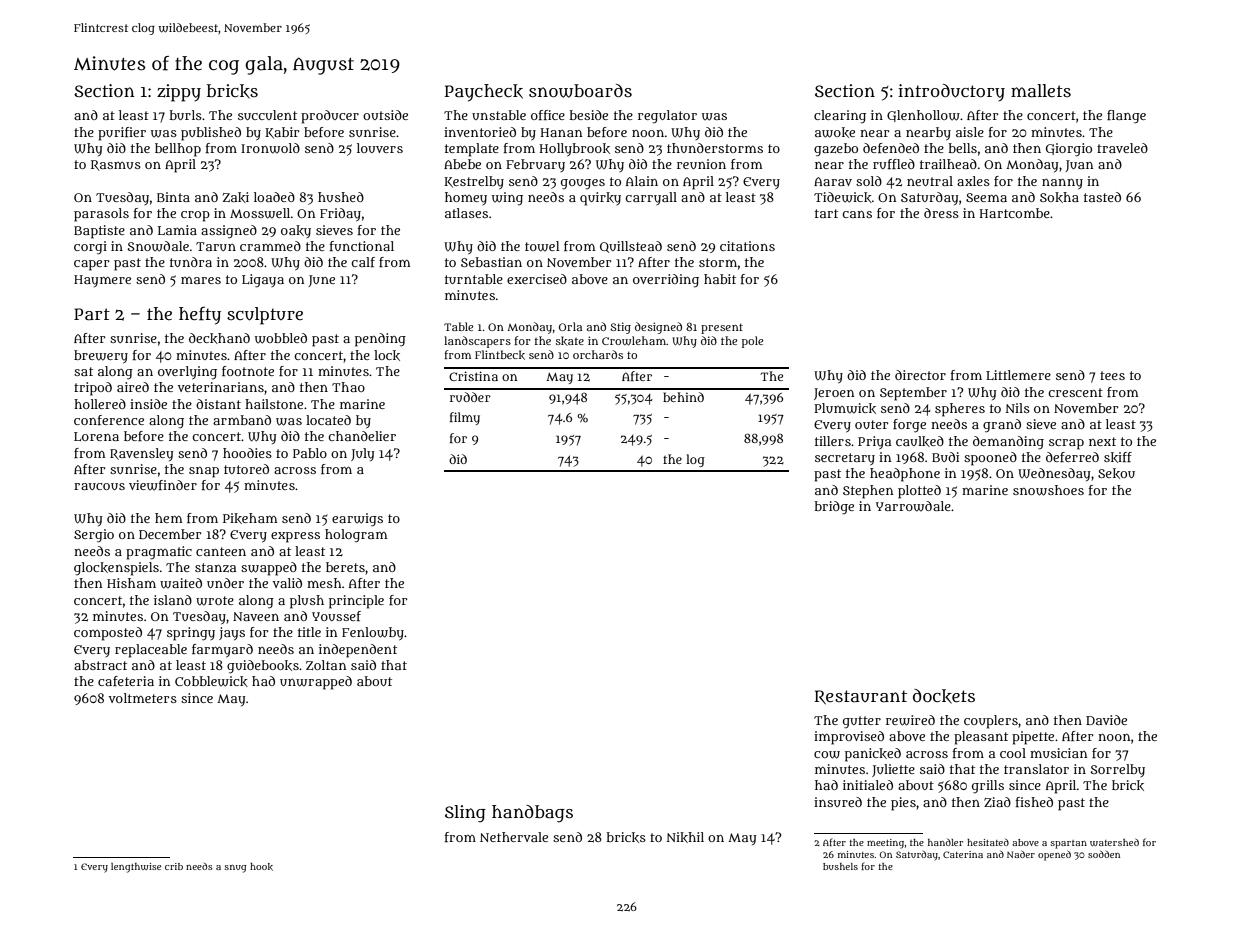 The image size is (1233, 952). What do you see at coordinates (840, 866) in the document?
I see `bushels` at bounding box center [840, 866].
